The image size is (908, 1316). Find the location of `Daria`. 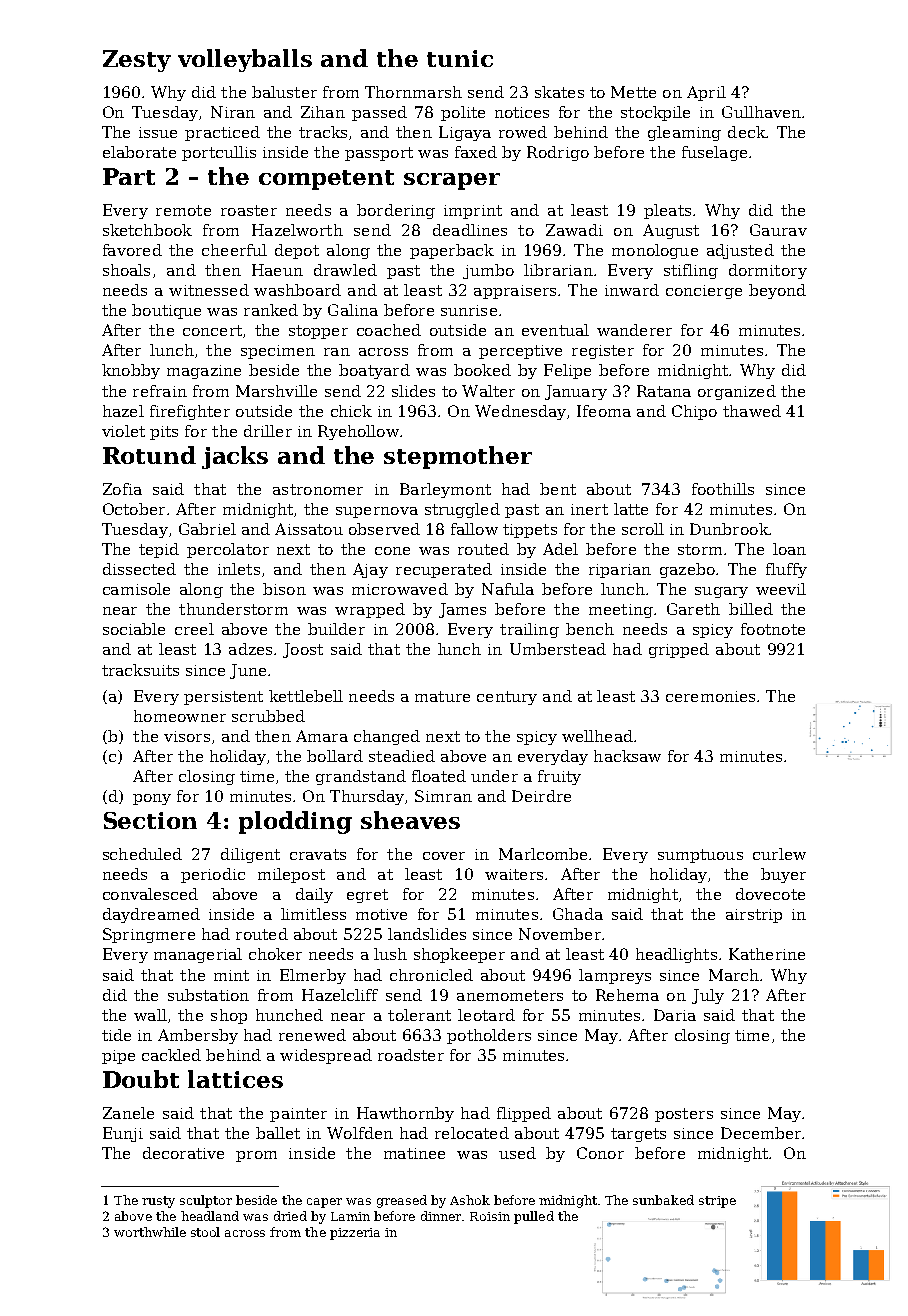

Daria is located at coordinates (675, 1015).
